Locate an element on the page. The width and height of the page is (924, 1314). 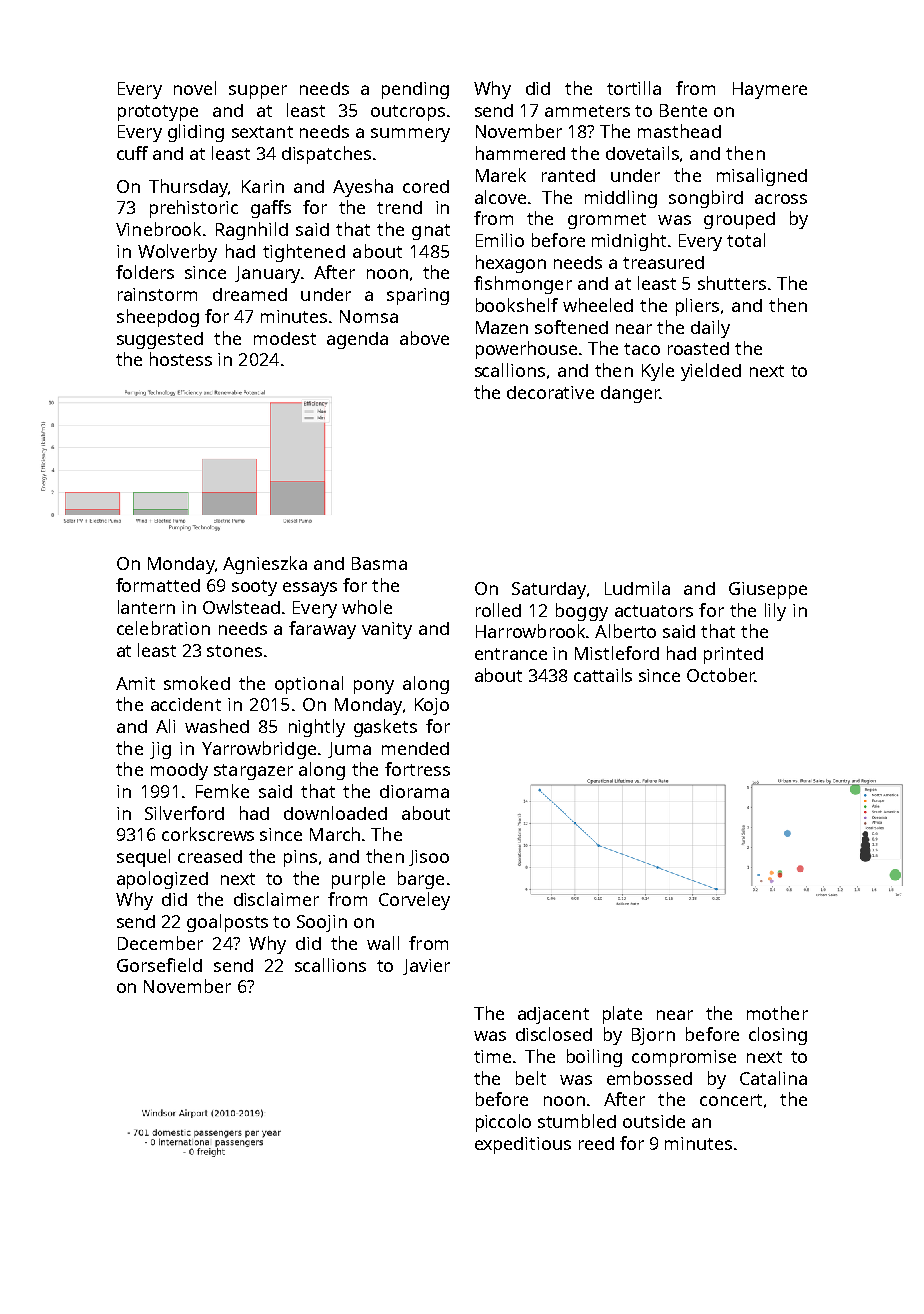
cattails is located at coordinates (603, 675).
